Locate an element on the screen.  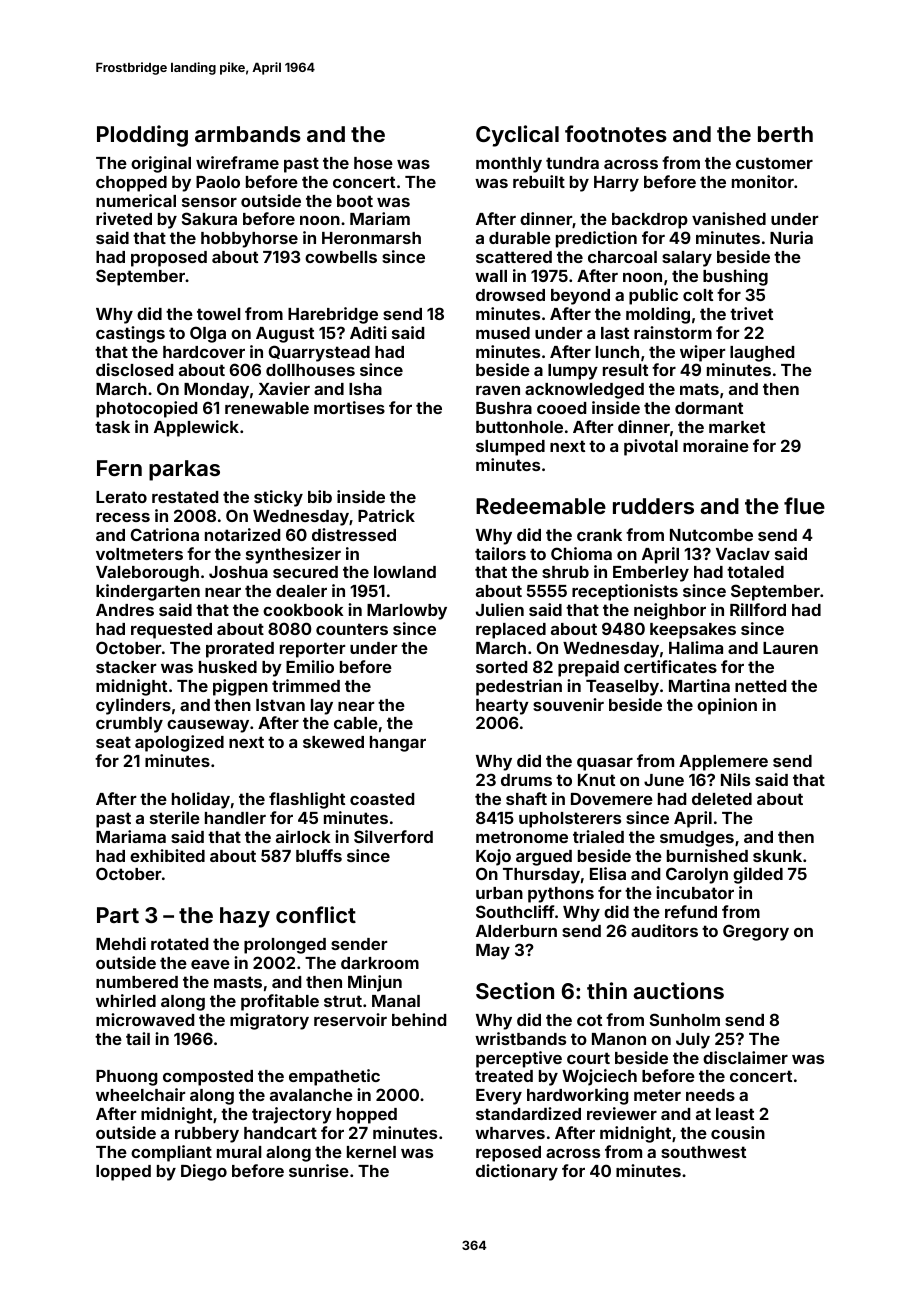
argued is located at coordinates (544, 858).
